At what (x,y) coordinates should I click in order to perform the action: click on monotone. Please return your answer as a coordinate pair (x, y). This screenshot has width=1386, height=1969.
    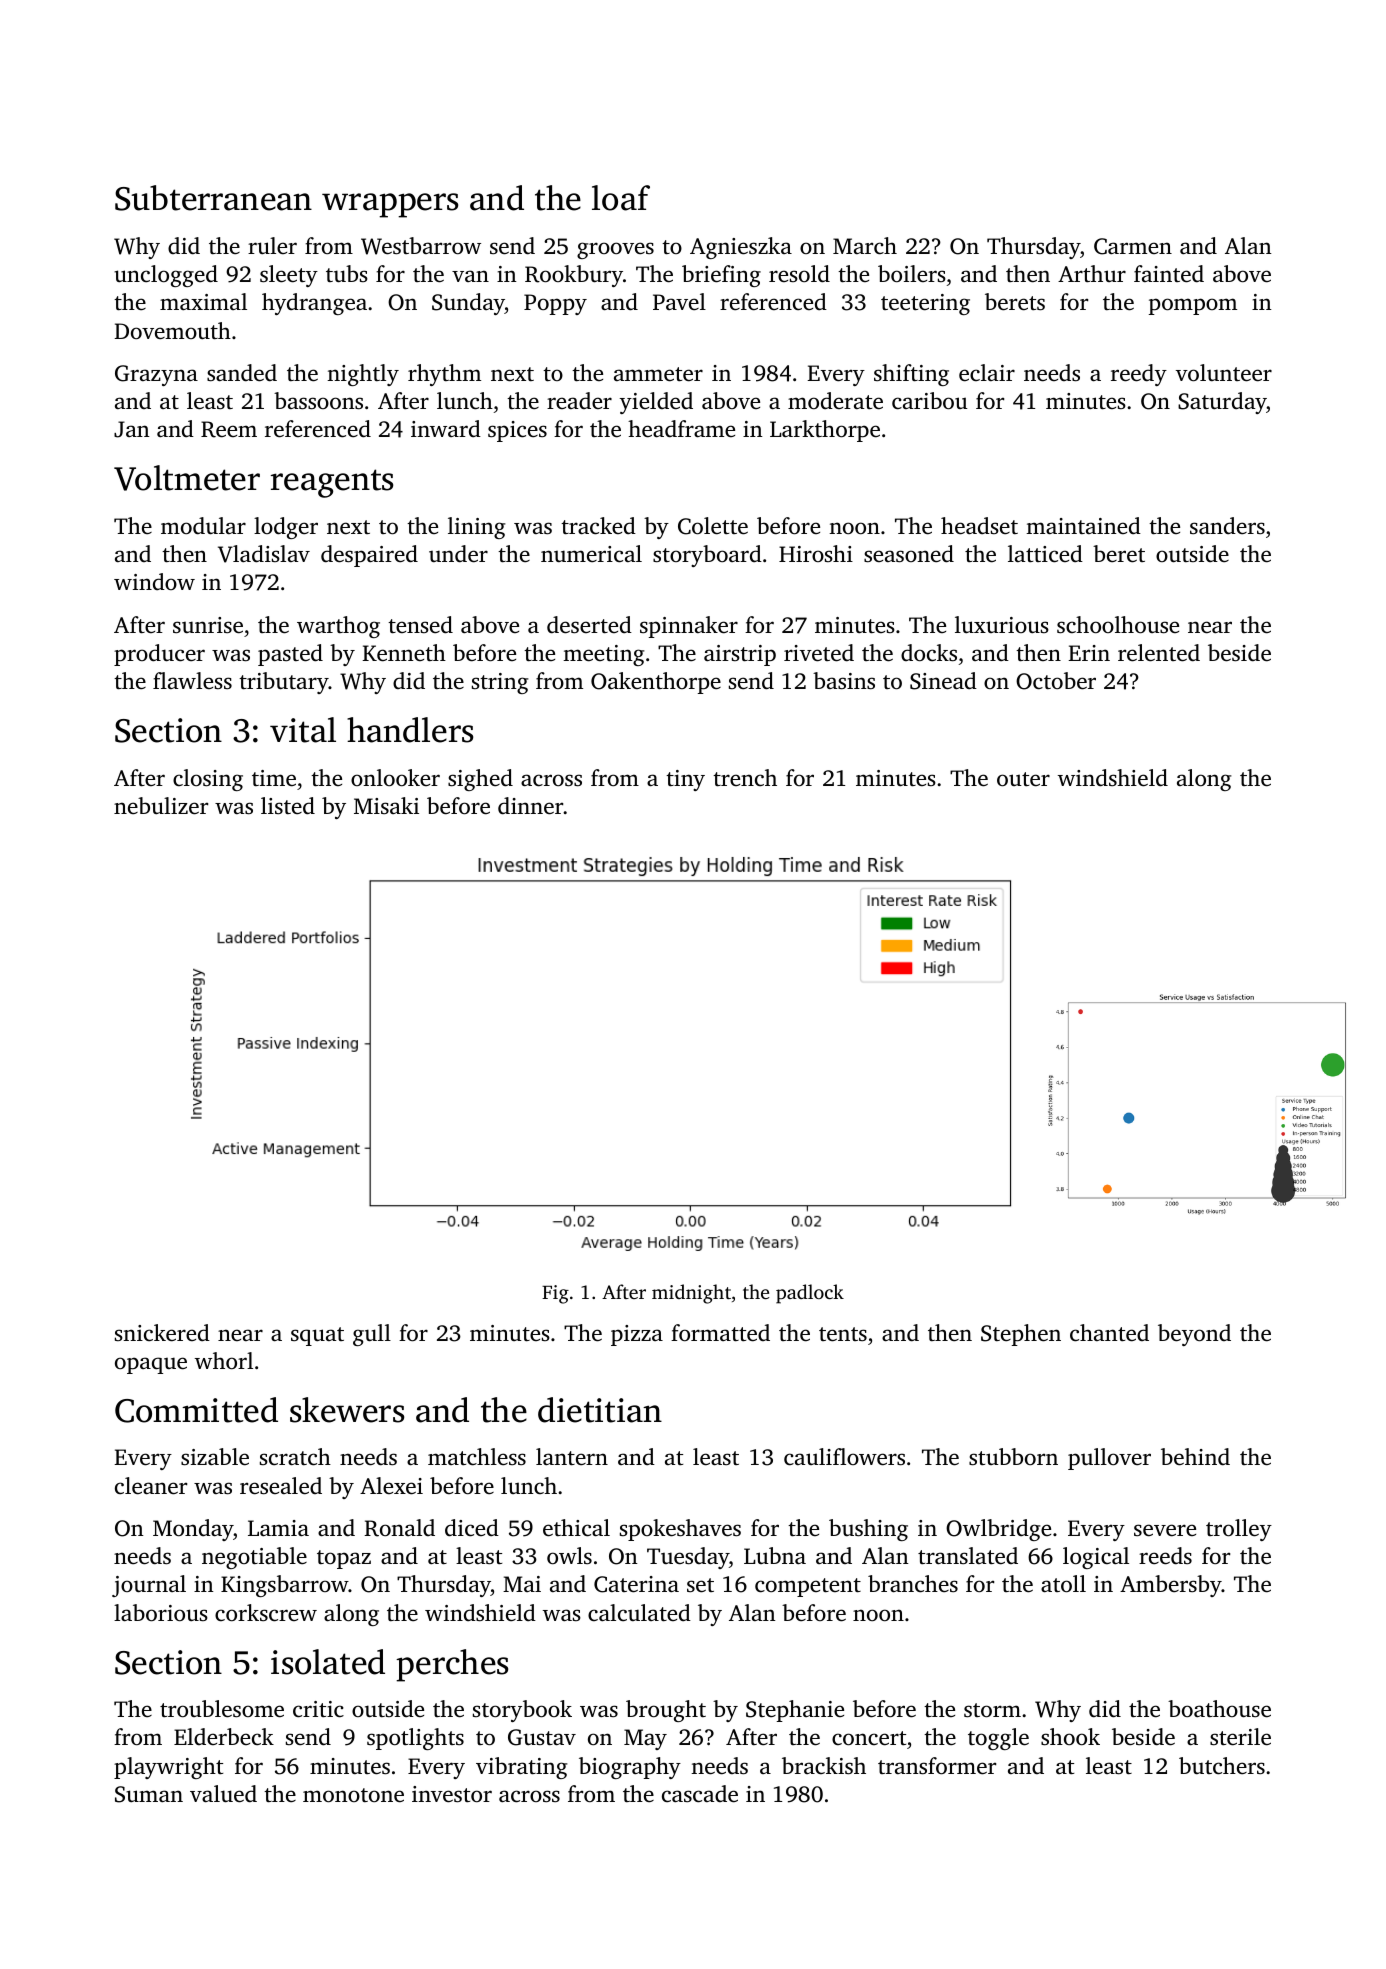
    Looking at the image, I should click on (353, 1795).
